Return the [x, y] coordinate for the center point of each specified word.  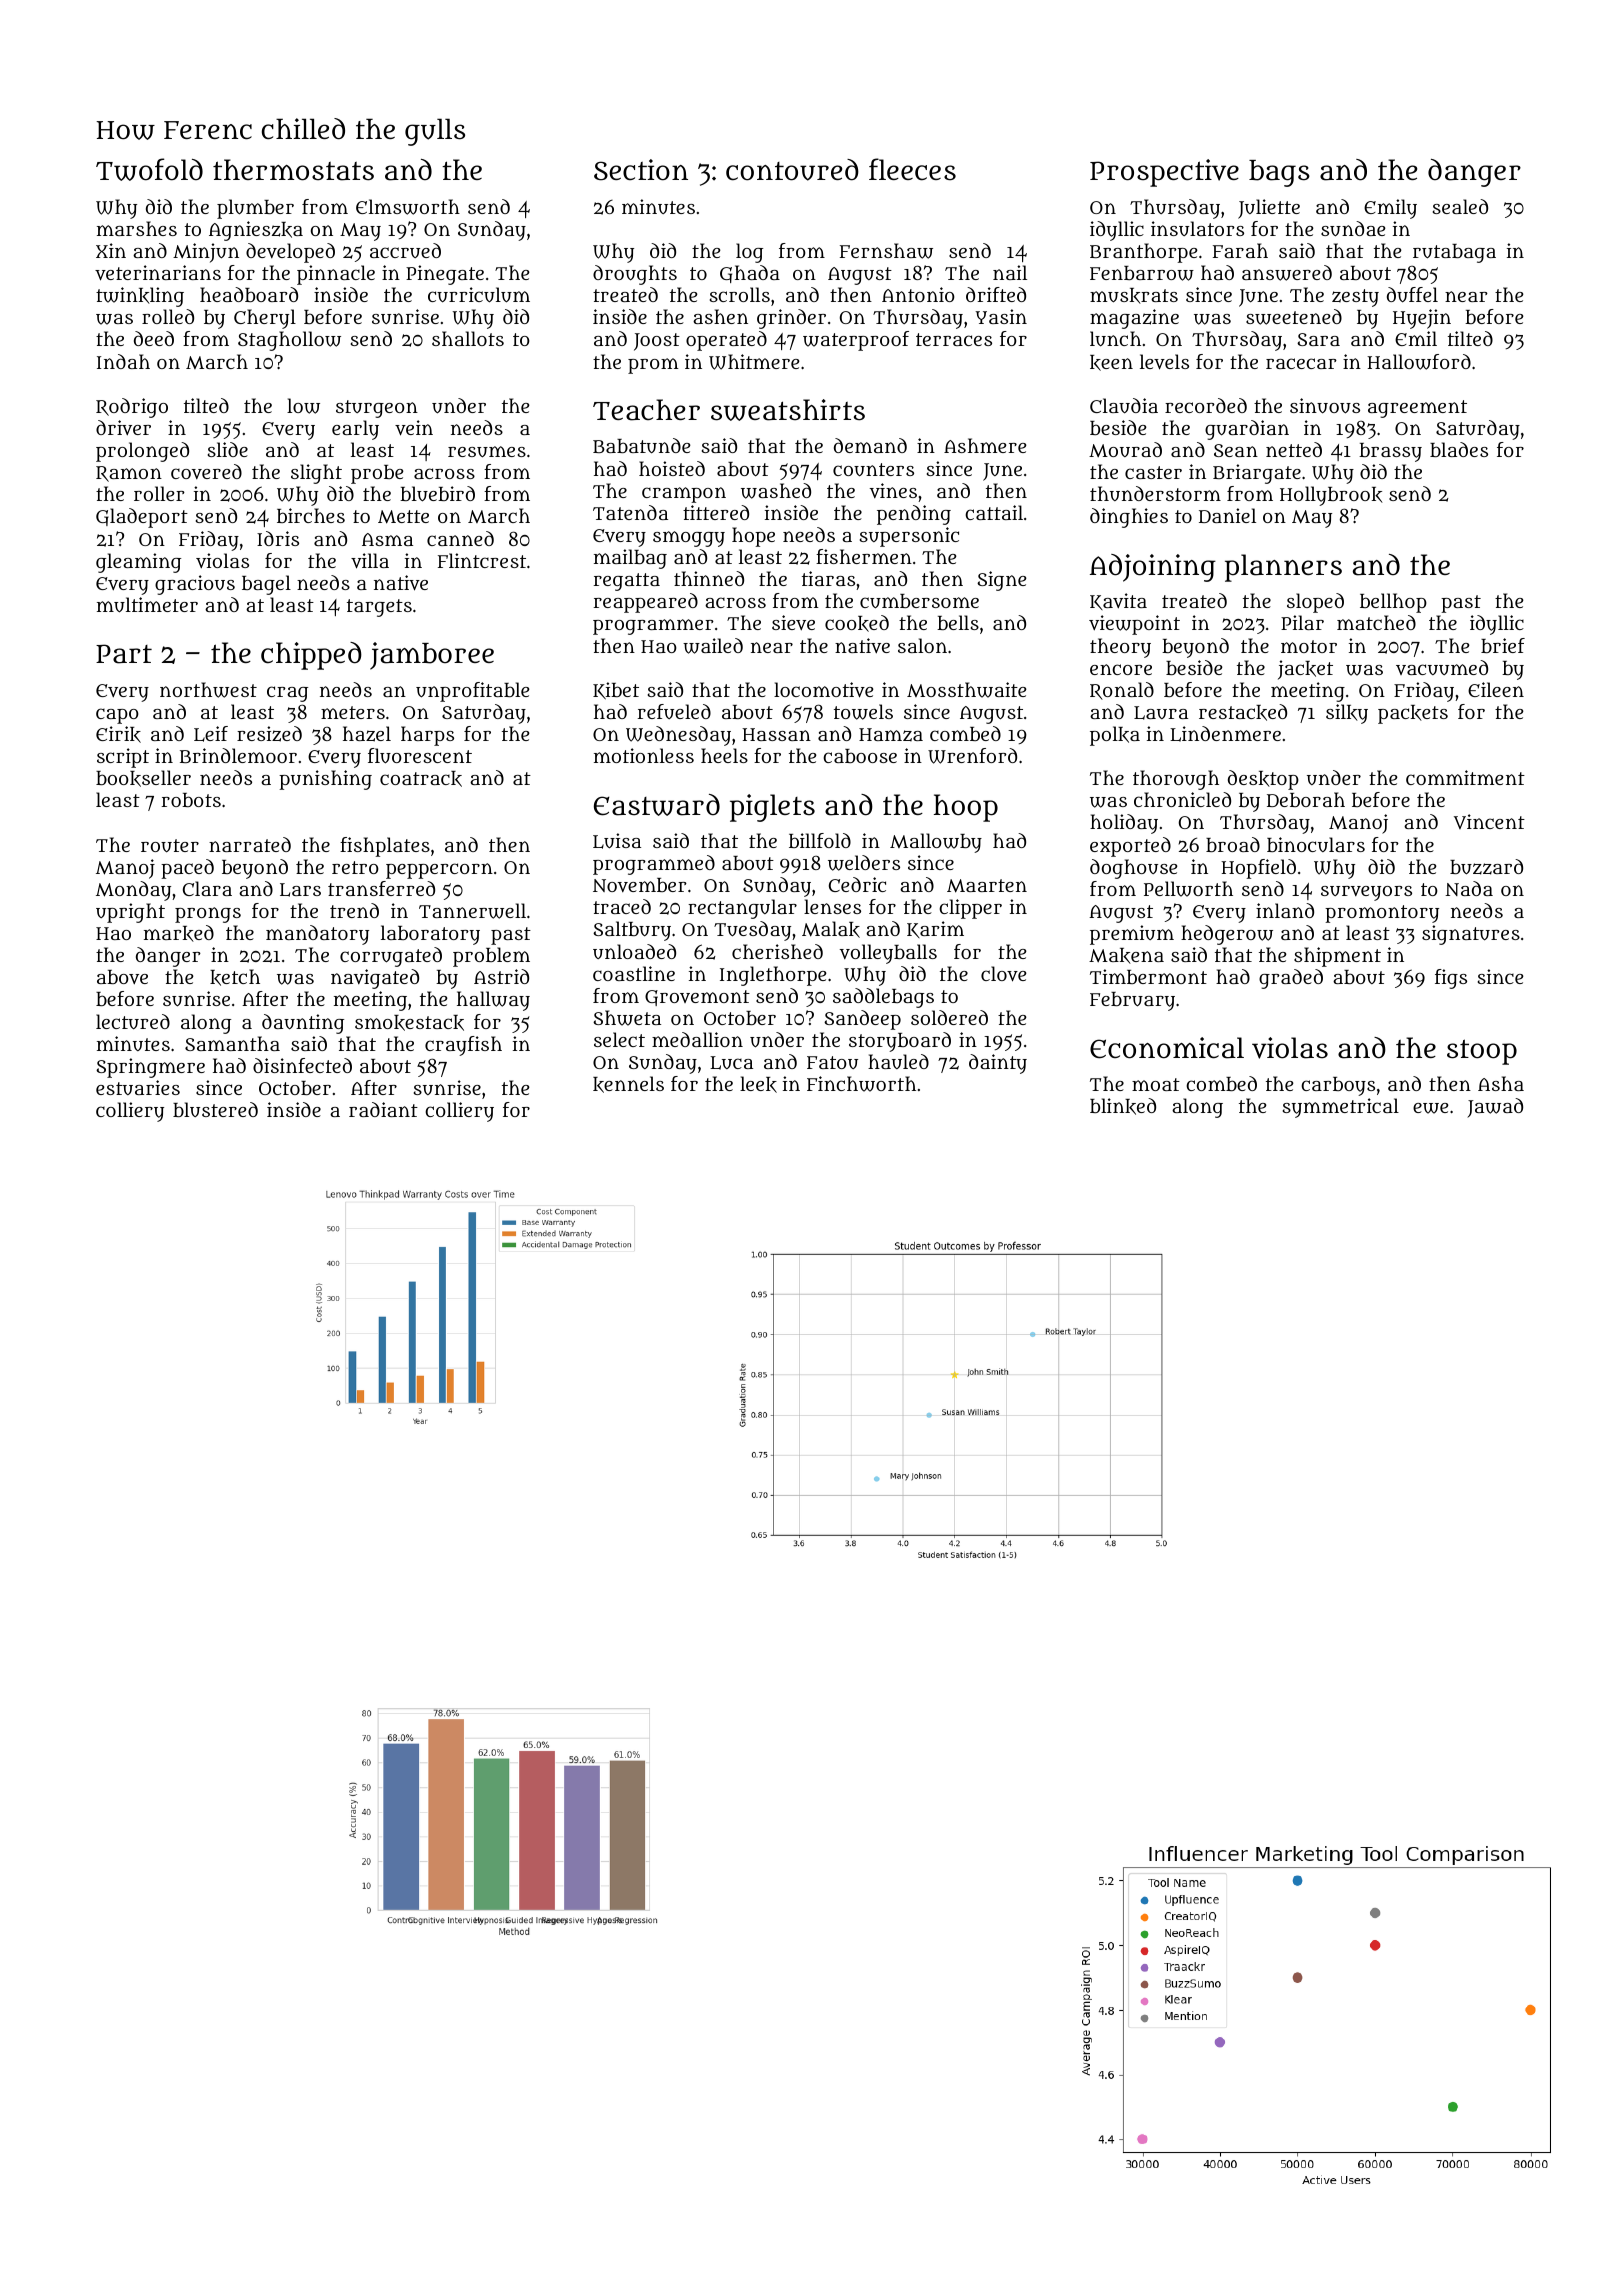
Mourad [1125, 449]
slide [228, 449]
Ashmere [985, 445]
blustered [215, 1109]
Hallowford [1419, 362]
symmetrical [1341, 1108]
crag [287, 694]
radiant [383, 1109]
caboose [860, 756]
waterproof [856, 341]
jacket [1305, 670]
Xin [111, 250]
